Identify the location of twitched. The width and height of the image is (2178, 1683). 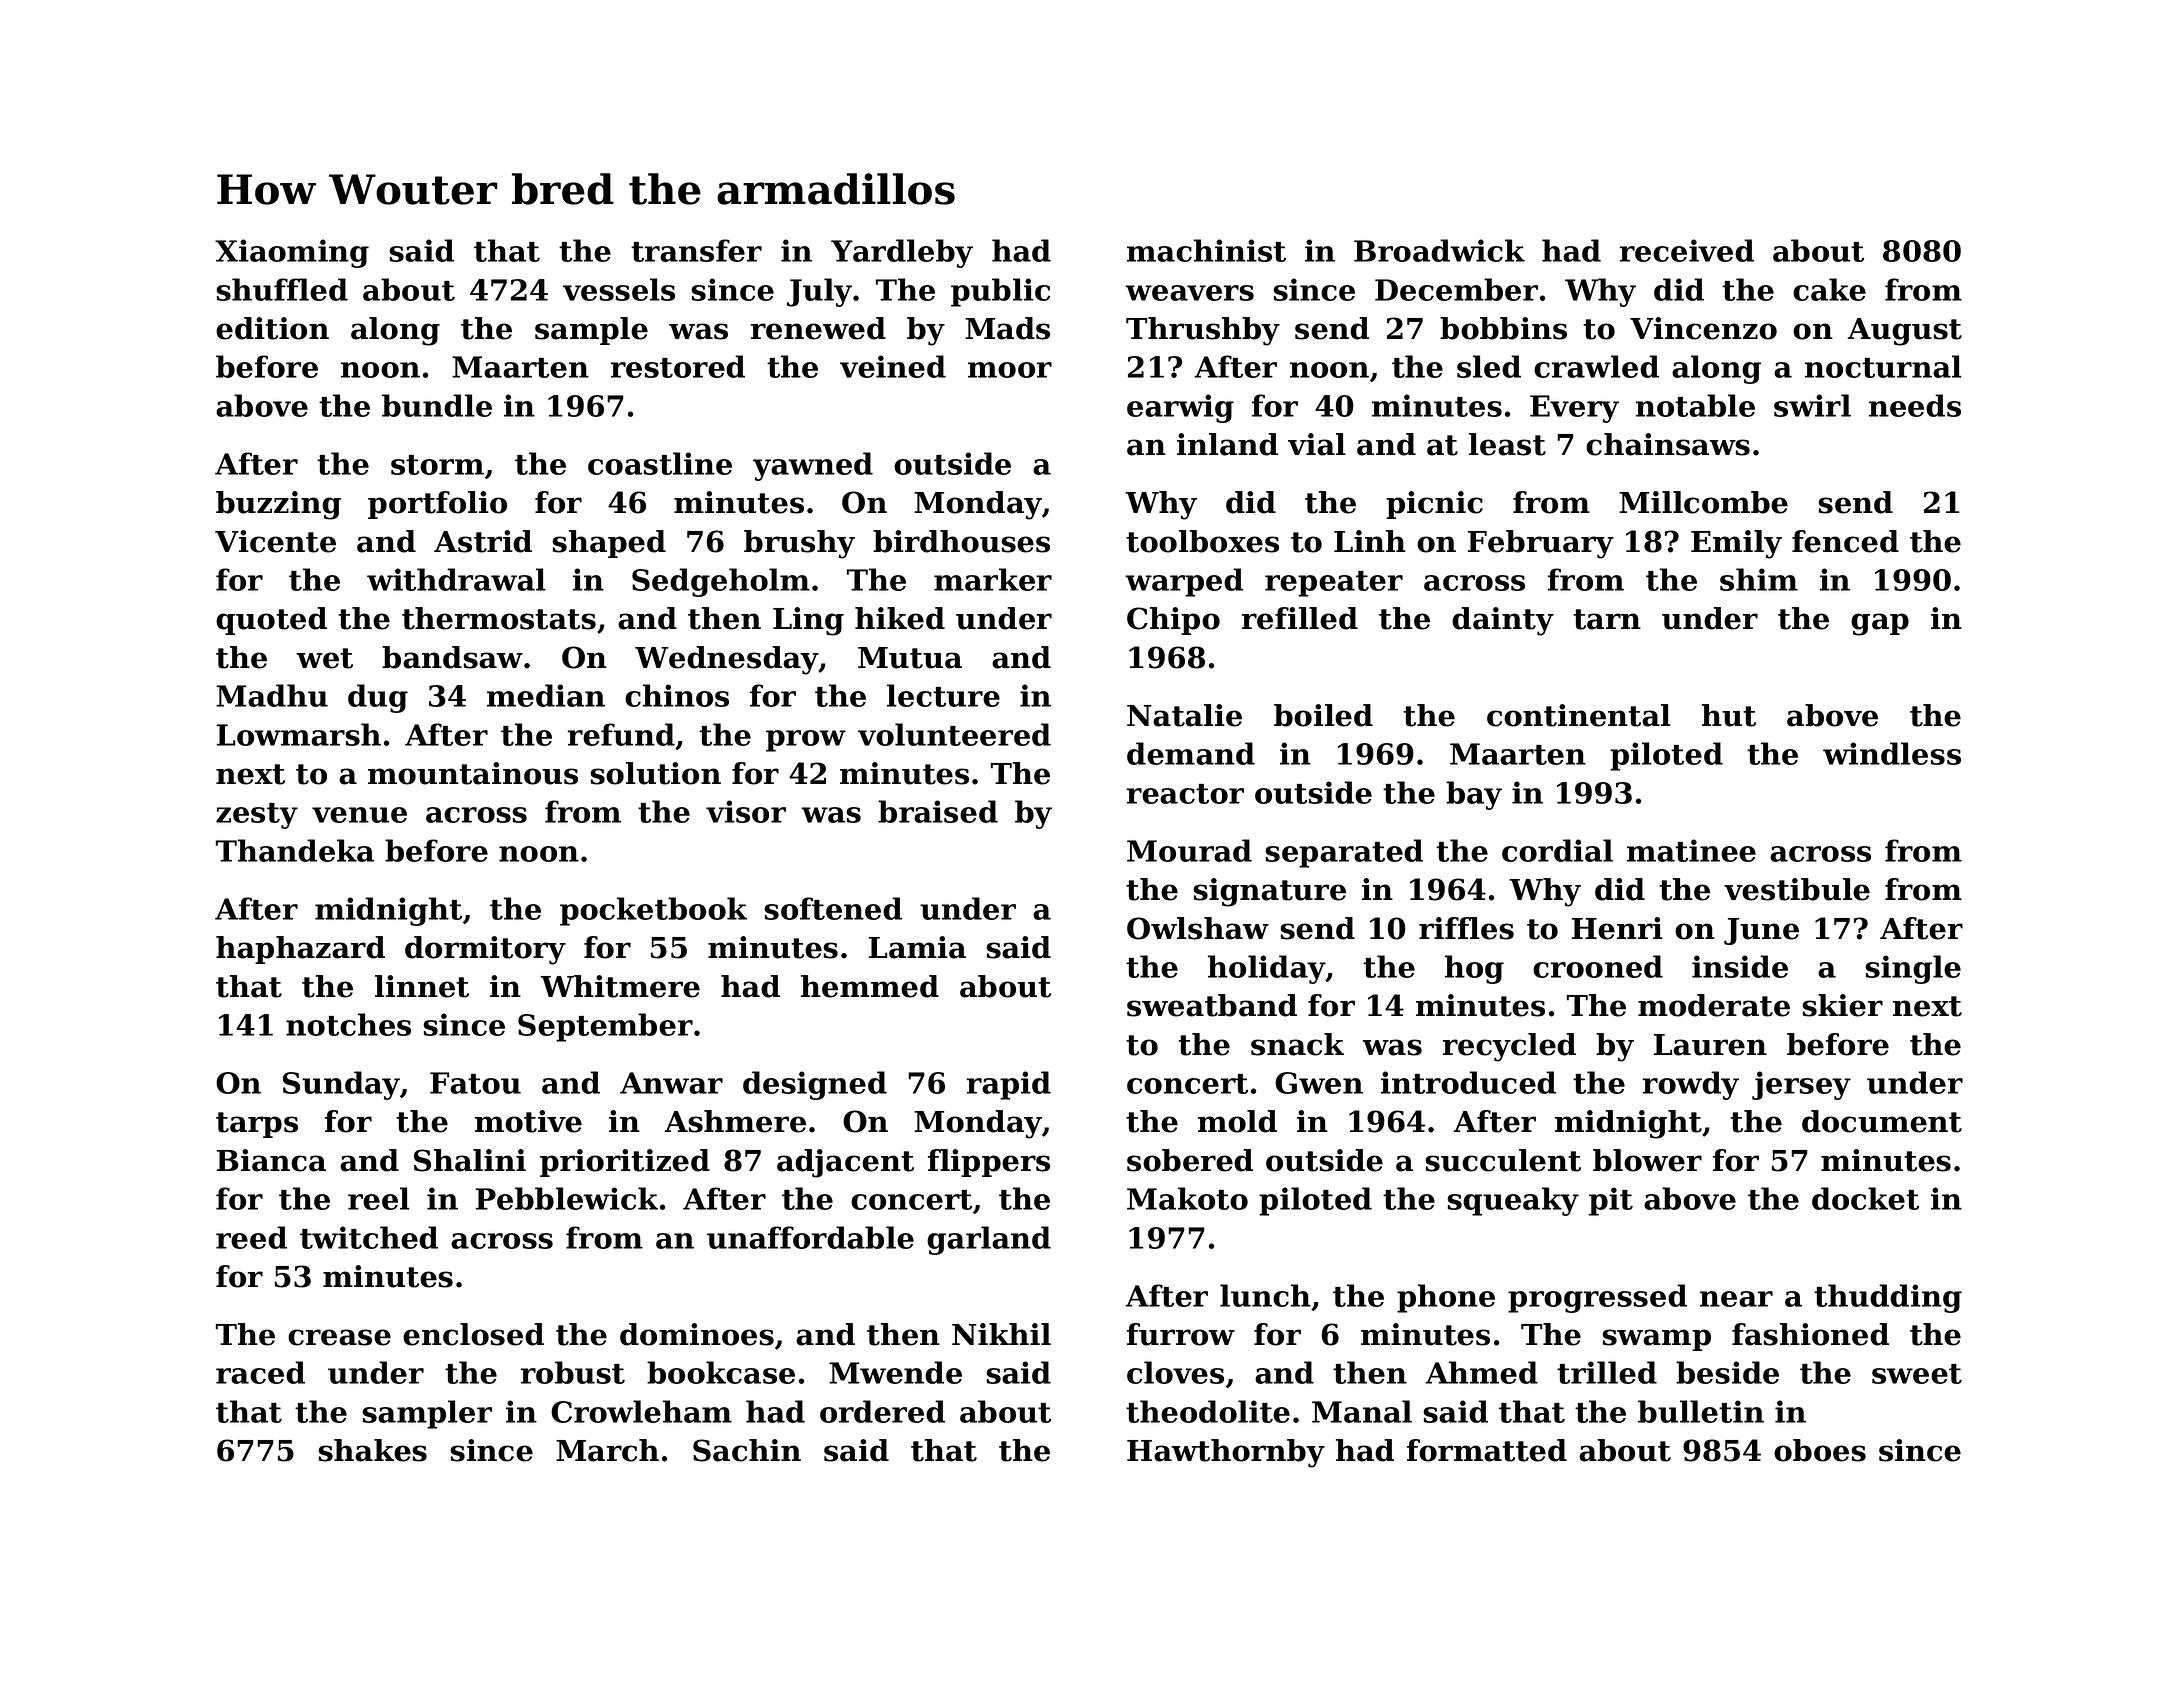
(369, 1237).
